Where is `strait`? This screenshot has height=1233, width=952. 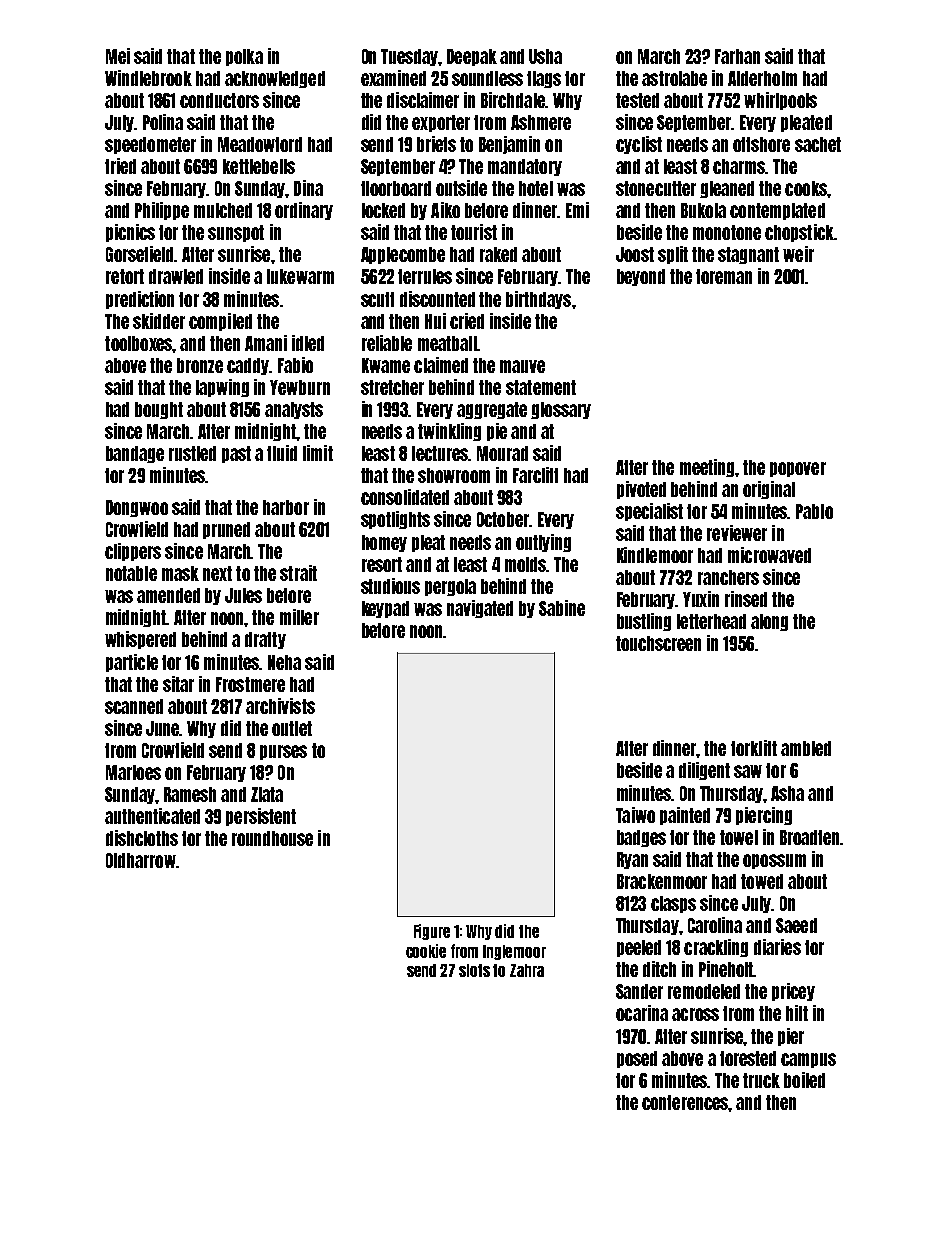 strait is located at coordinates (298, 573).
